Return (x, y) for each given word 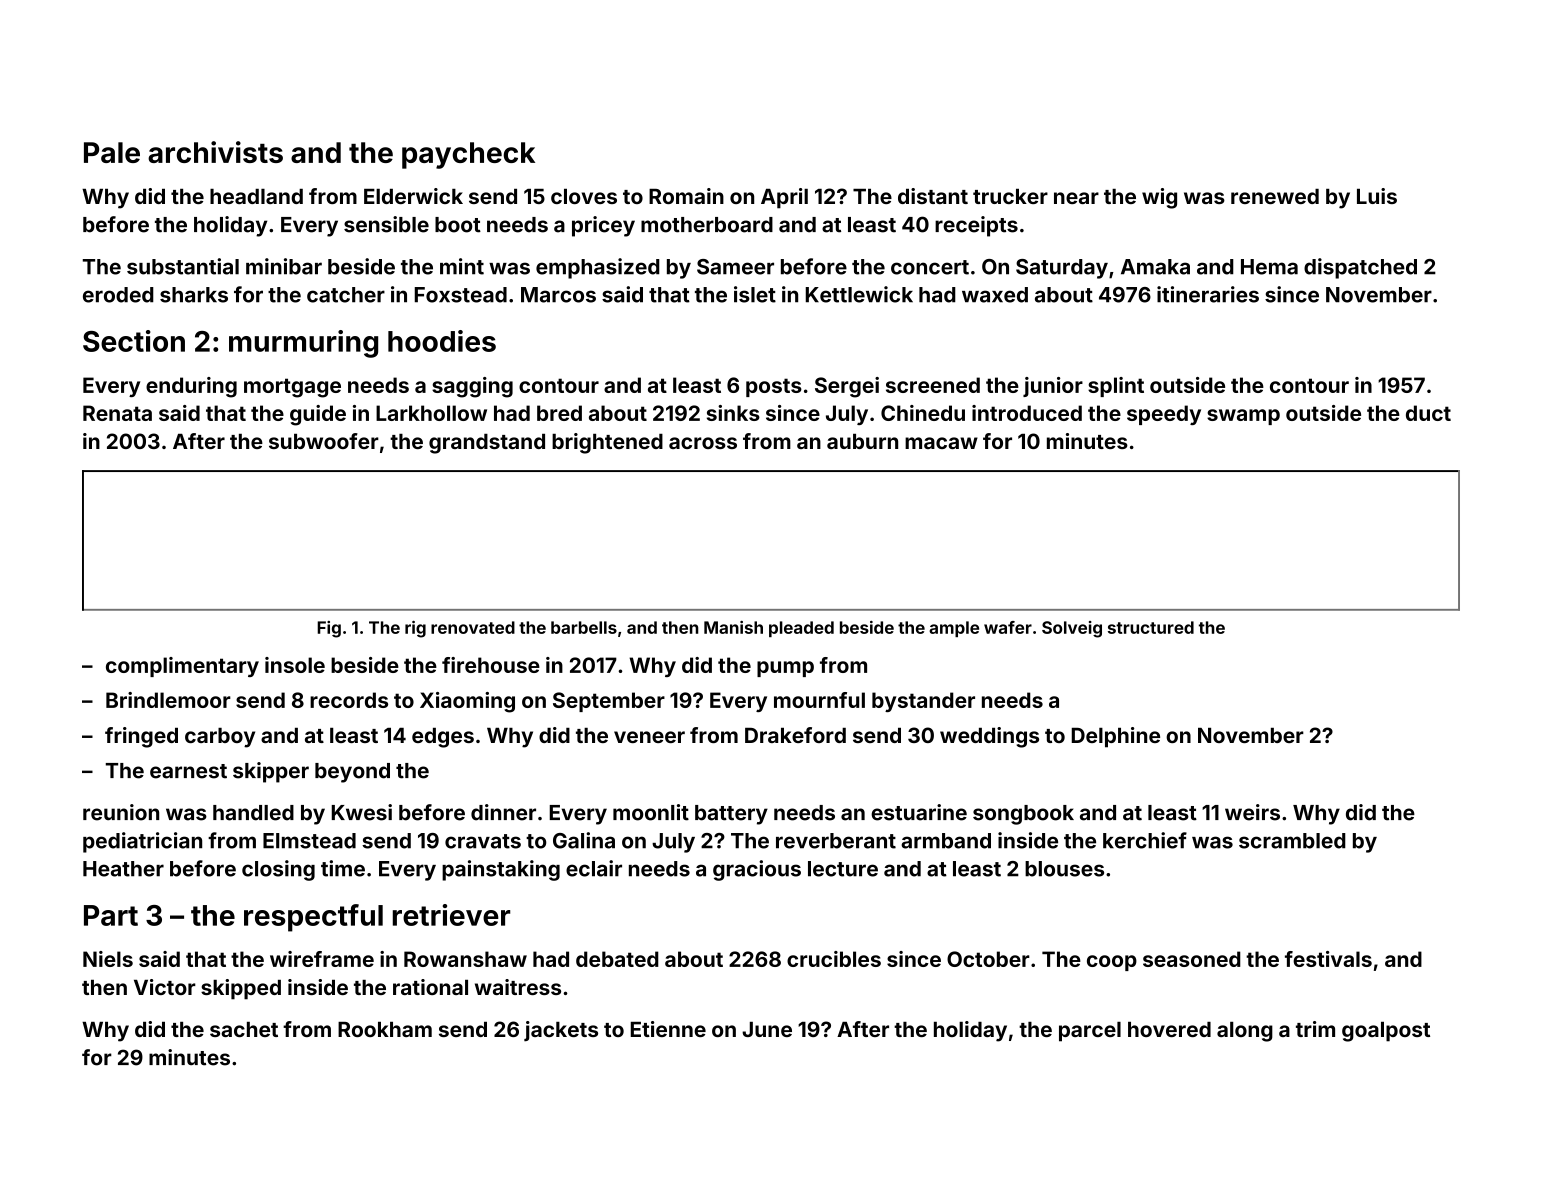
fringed (141, 737)
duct (1428, 413)
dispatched (1360, 268)
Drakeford (795, 735)
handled (253, 813)
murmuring (303, 344)
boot (458, 225)
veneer (649, 737)
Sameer (735, 267)
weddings (989, 737)
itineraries (1208, 294)
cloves (584, 196)
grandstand (487, 444)
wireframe (322, 959)
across (703, 443)
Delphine (1116, 737)
